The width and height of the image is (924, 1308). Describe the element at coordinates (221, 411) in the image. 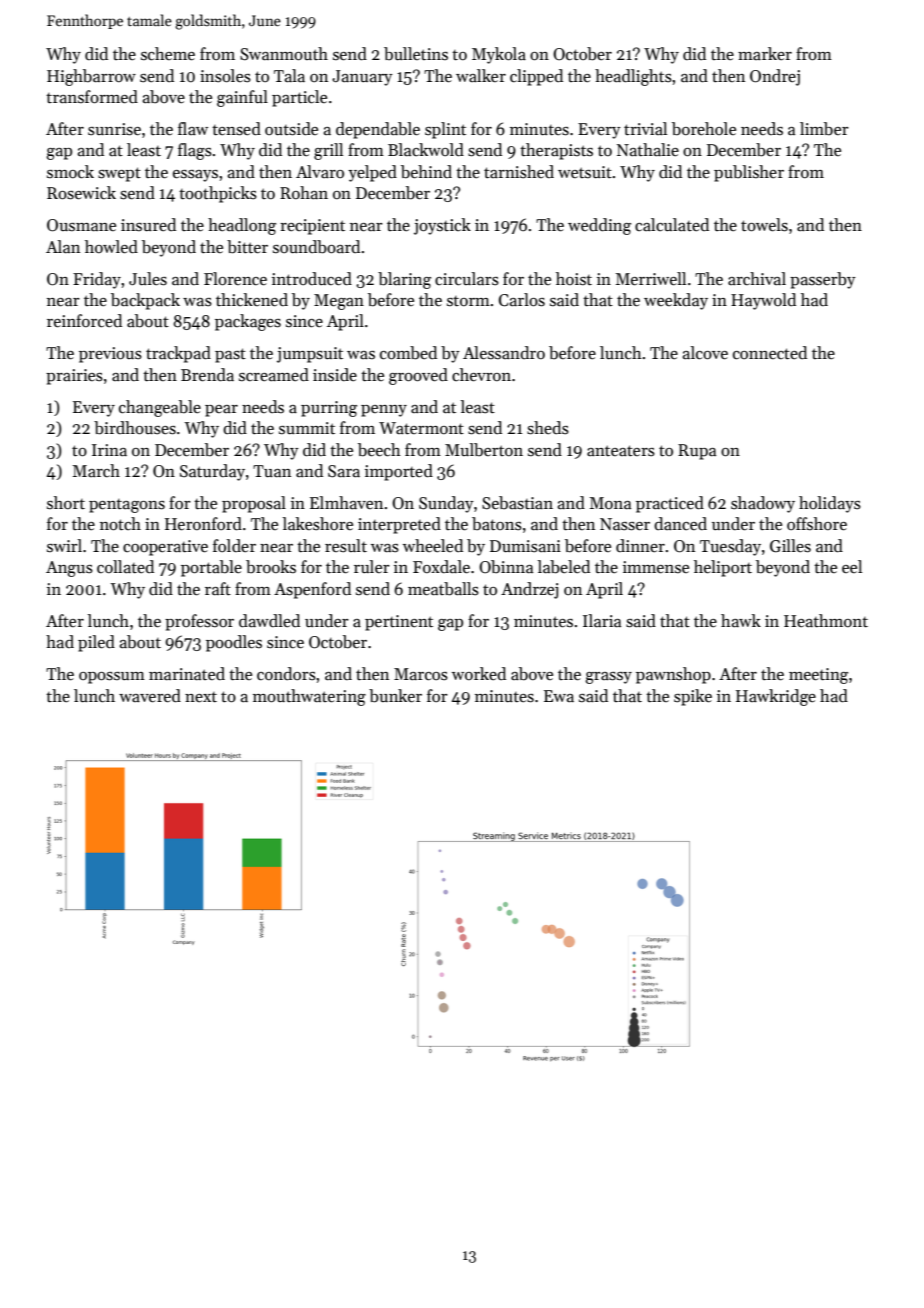

I see `pear` at that location.
